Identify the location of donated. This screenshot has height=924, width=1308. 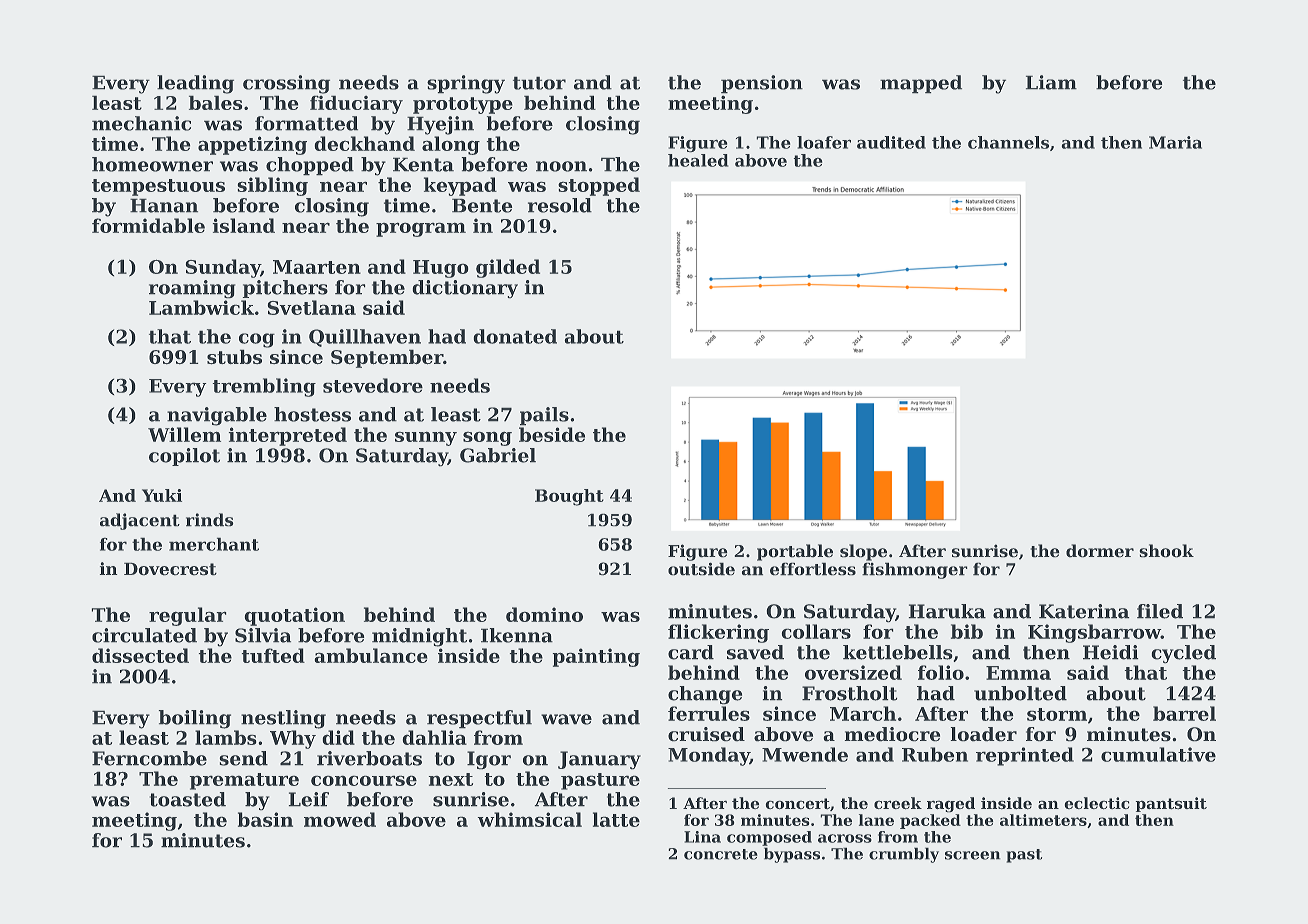
(515, 336).
